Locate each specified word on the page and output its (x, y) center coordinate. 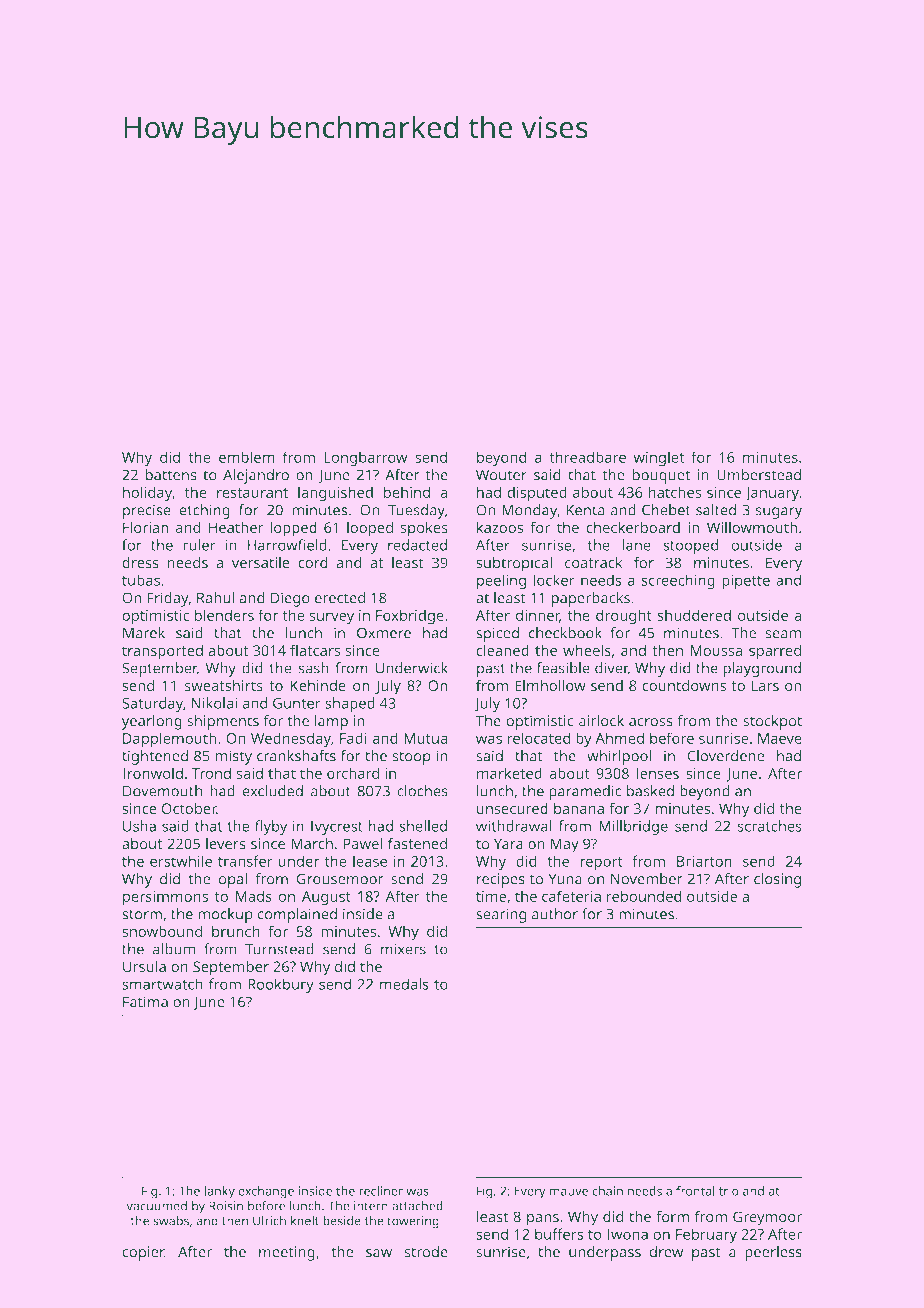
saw (379, 1253)
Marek (144, 633)
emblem (246, 457)
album (174, 949)
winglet (659, 458)
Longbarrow (366, 458)
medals (404, 984)
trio (729, 1191)
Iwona (628, 1234)
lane (637, 545)
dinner (538, 616)
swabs (171, 1221)
